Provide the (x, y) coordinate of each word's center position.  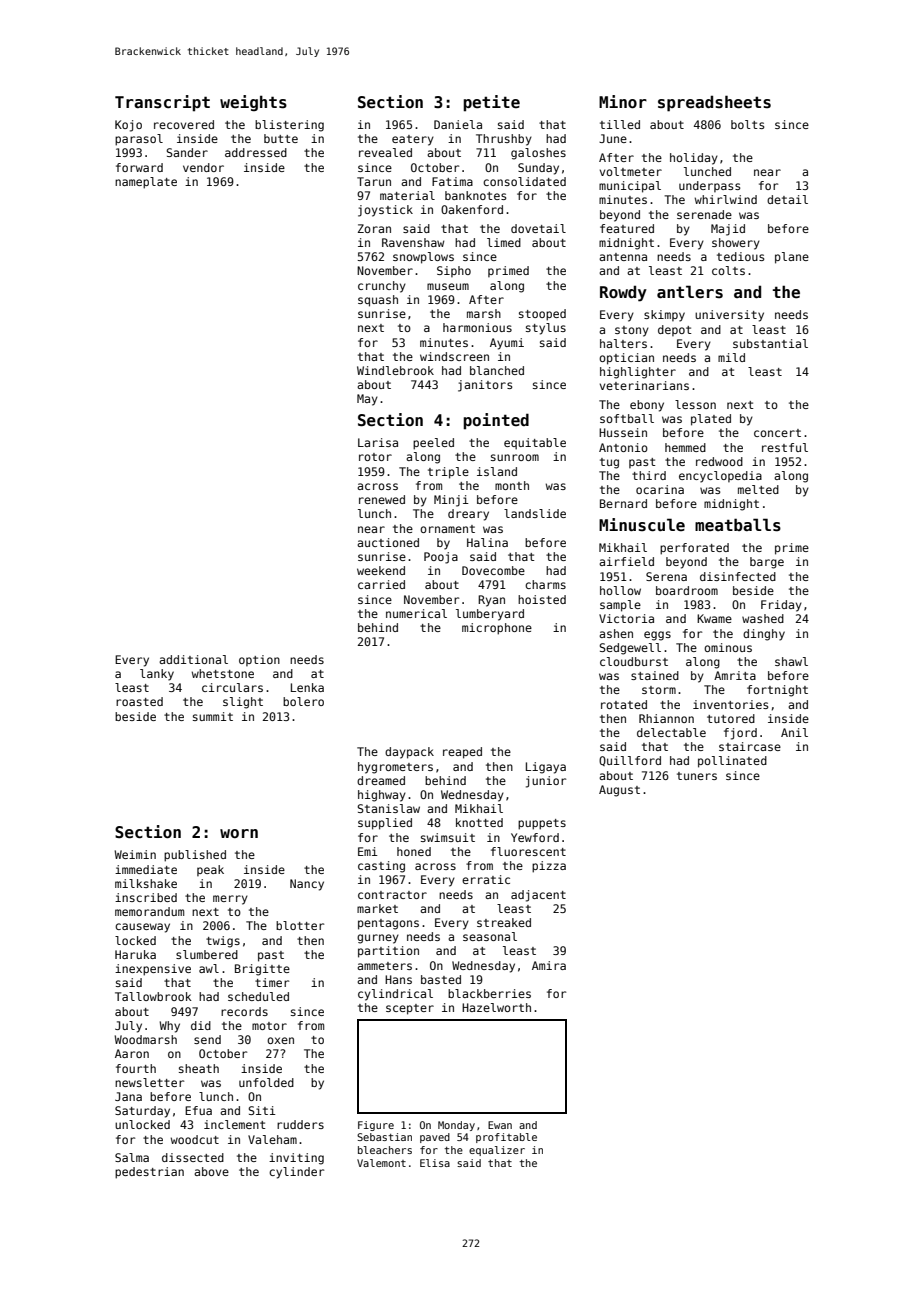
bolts (747, 124)
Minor (623, 102)
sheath (199, 1068)
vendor (203, 167)
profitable (506, 1138)
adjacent (538, 896)
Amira (549, 965)
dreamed (381, 780)
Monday (456, 1126)
